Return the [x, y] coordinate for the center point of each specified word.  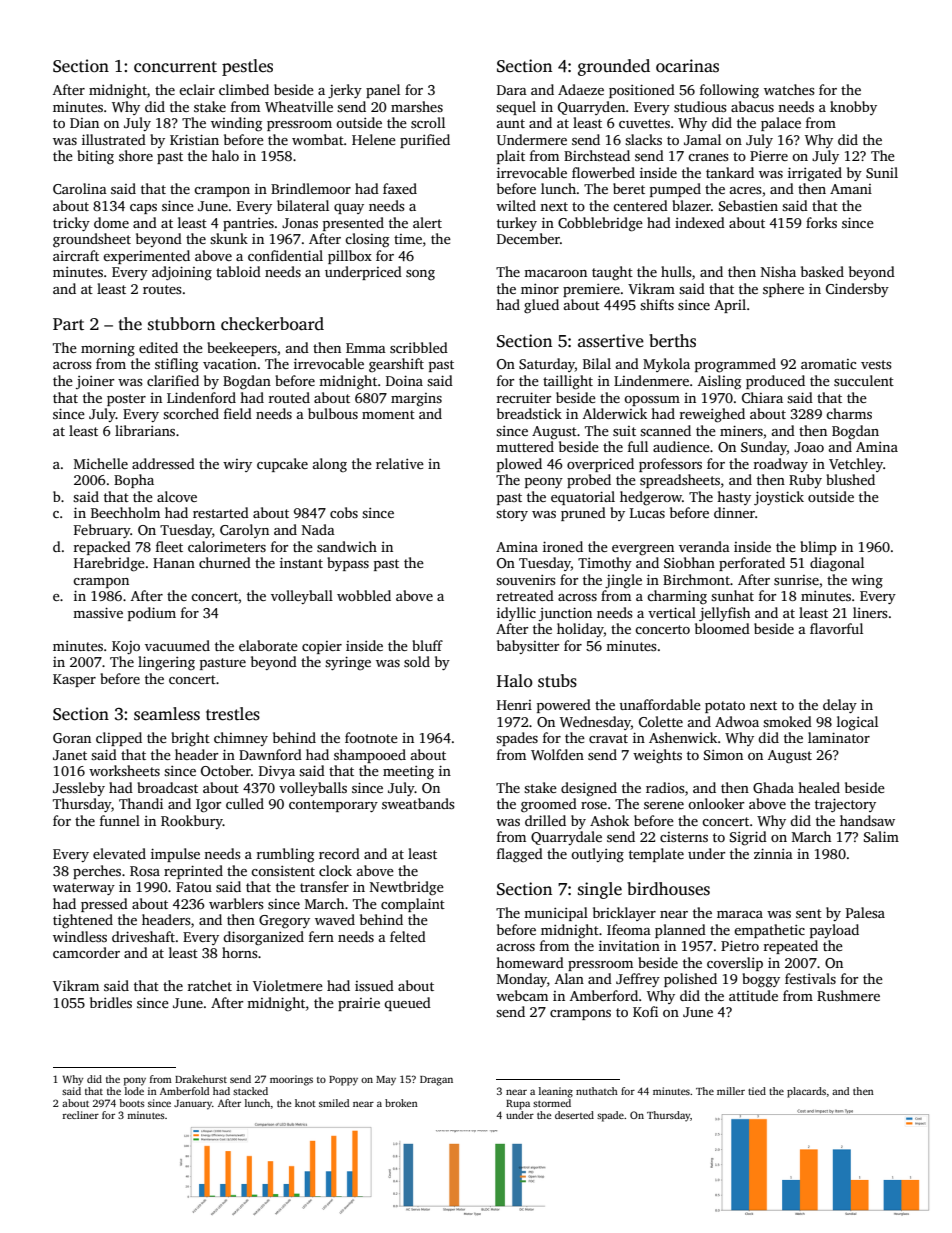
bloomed [722, 628]
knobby [853, 108]
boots [132, 1103]
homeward [530, 962]
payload [834, 931]
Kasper [74, 680]
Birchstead [597, 155]
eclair [197, 89]
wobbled [364, 595]
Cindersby [857, 290]
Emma [366, 348]
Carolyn [244, 531]
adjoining [182, 273]
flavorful [836, 628]
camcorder [86, 952]
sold [417, 661]
